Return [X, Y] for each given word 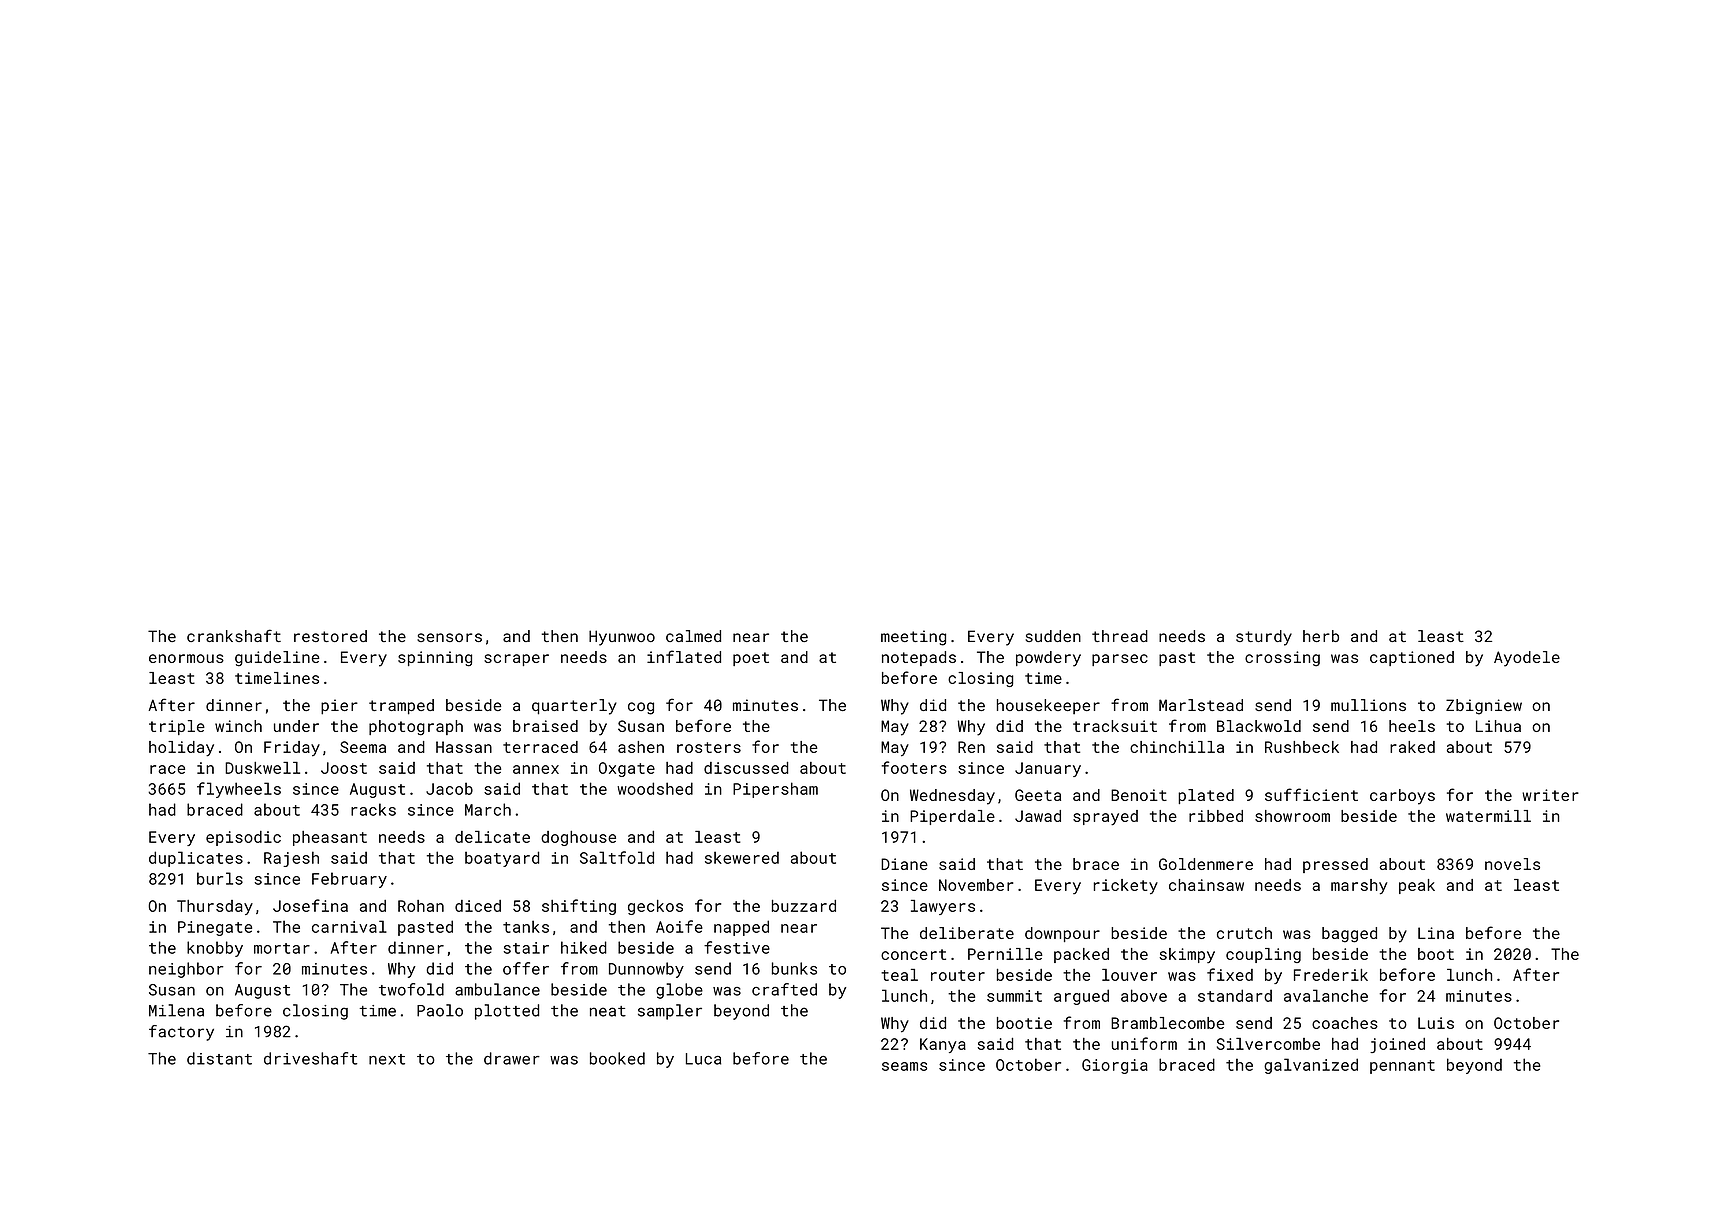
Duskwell [262, 767]
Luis [1436, 1023]
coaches [1345, 1023]
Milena [176, 1010]
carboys [1402, 797]
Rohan [421, 906]
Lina [1436, 933]
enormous [186, 658]
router [958, 975]
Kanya [943, 1045]
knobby [215, 949]
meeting [913, 638]
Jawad [1038, 816]
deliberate [967, 933]
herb [1321, 636]
